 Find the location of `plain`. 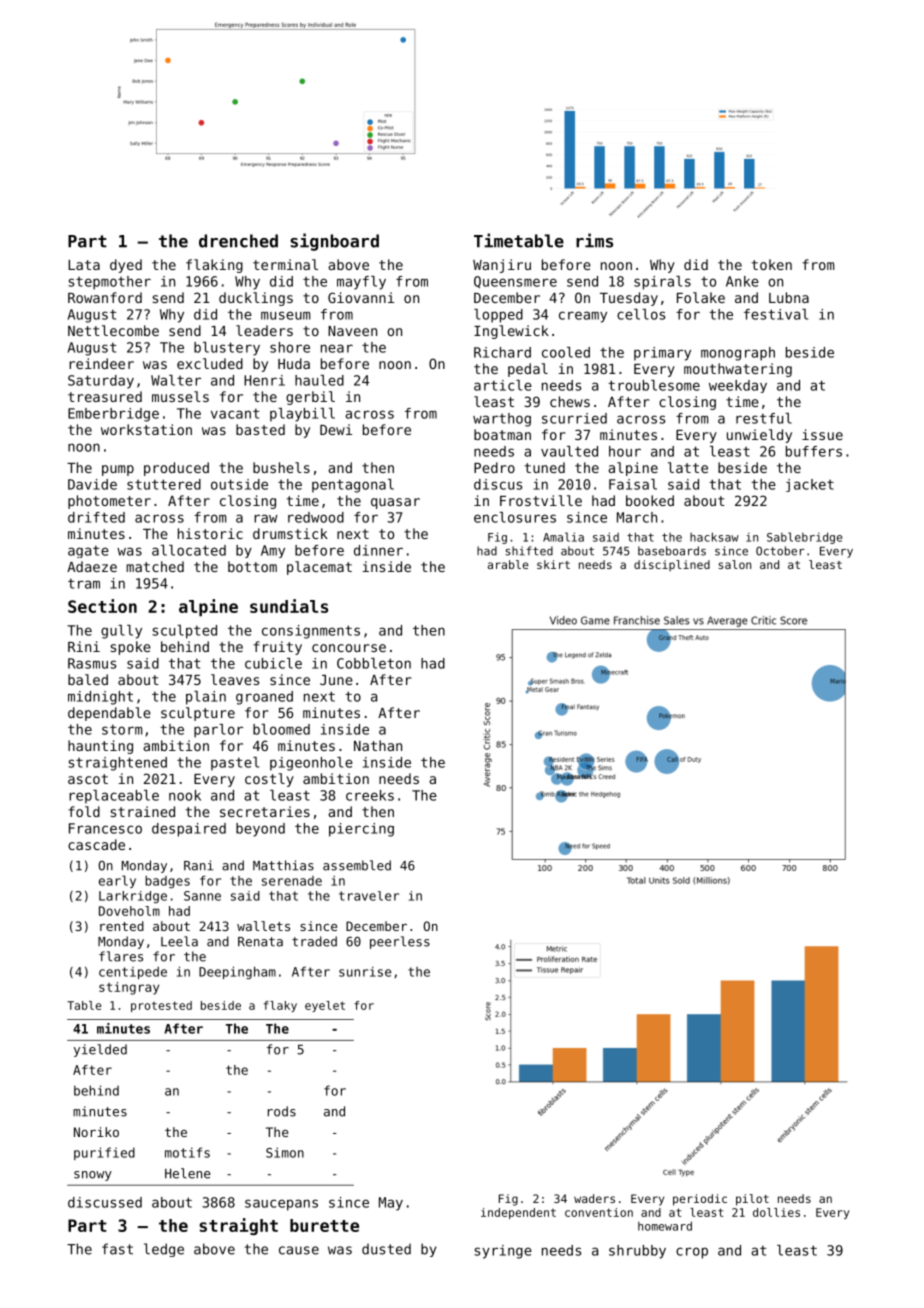

plain is located at coordinates (206, 698).
